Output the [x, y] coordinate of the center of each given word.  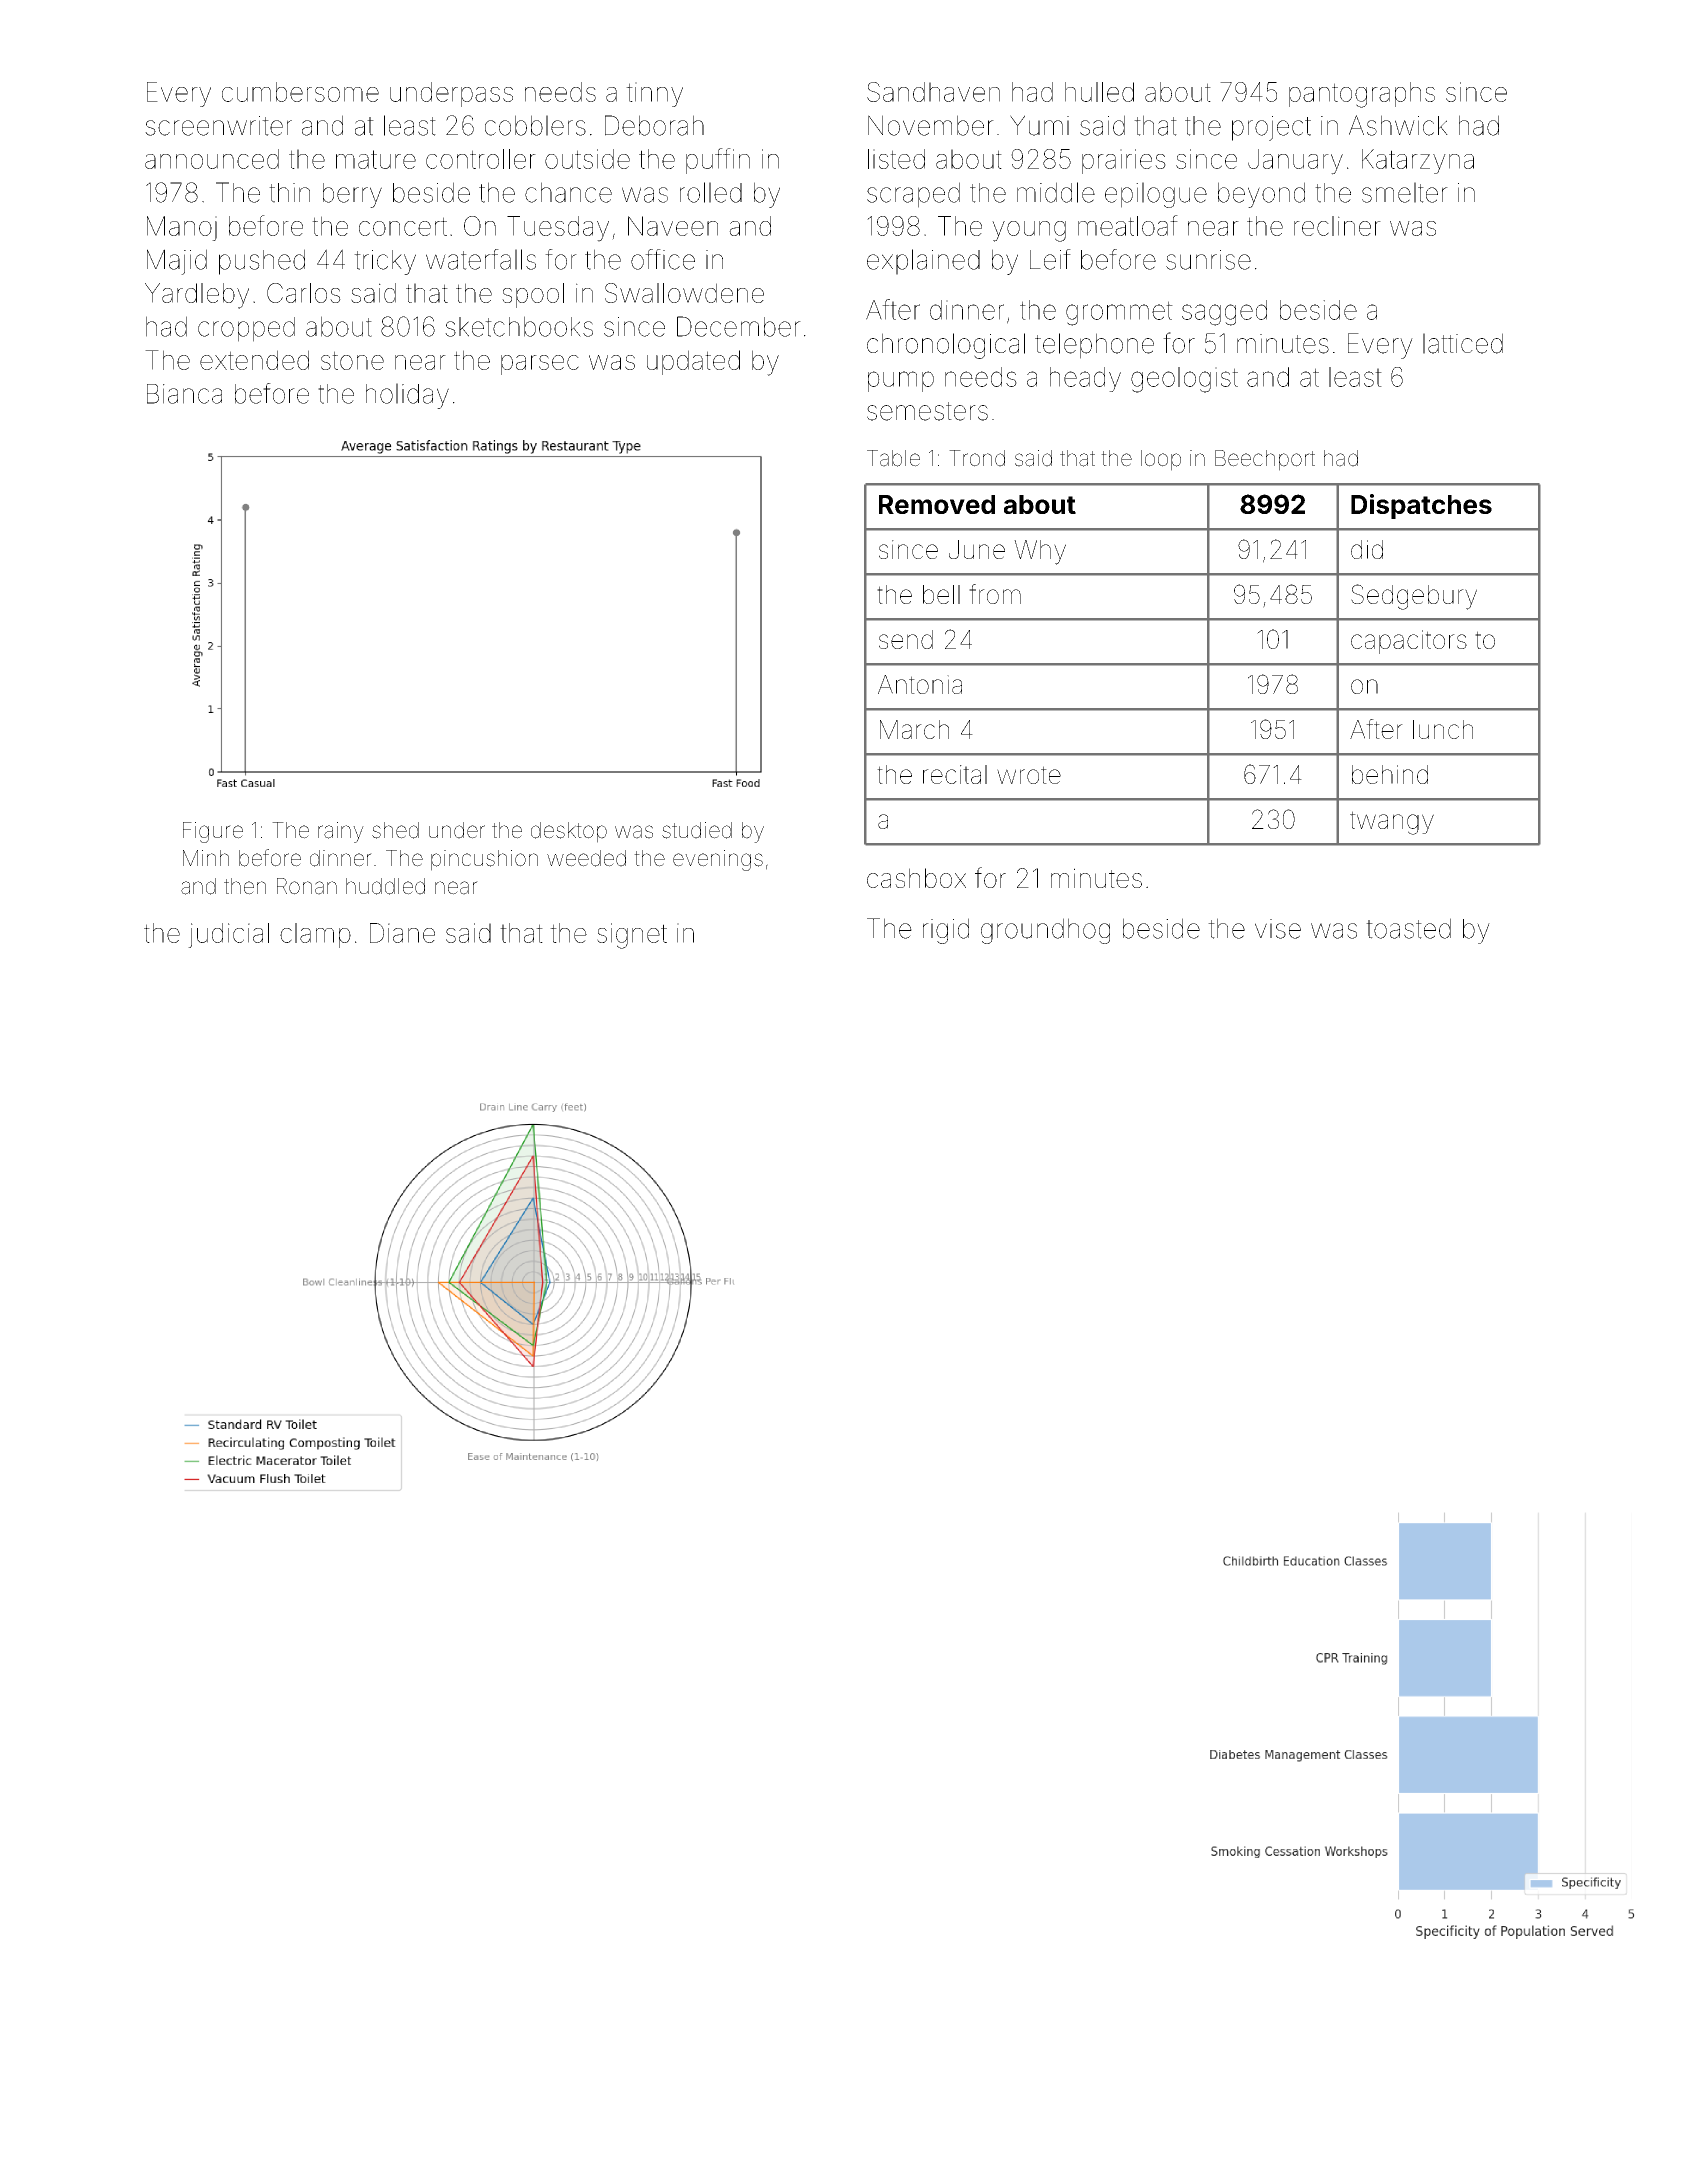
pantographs [1362, 95]
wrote [1029, 775]
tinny [654, 94]
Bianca [184, 394]
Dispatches [1421, 506]
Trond [977, 458]
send [906, 639]
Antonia [920, 684]
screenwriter [218, 126]
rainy [341, 832]
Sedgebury [1414, 597]
